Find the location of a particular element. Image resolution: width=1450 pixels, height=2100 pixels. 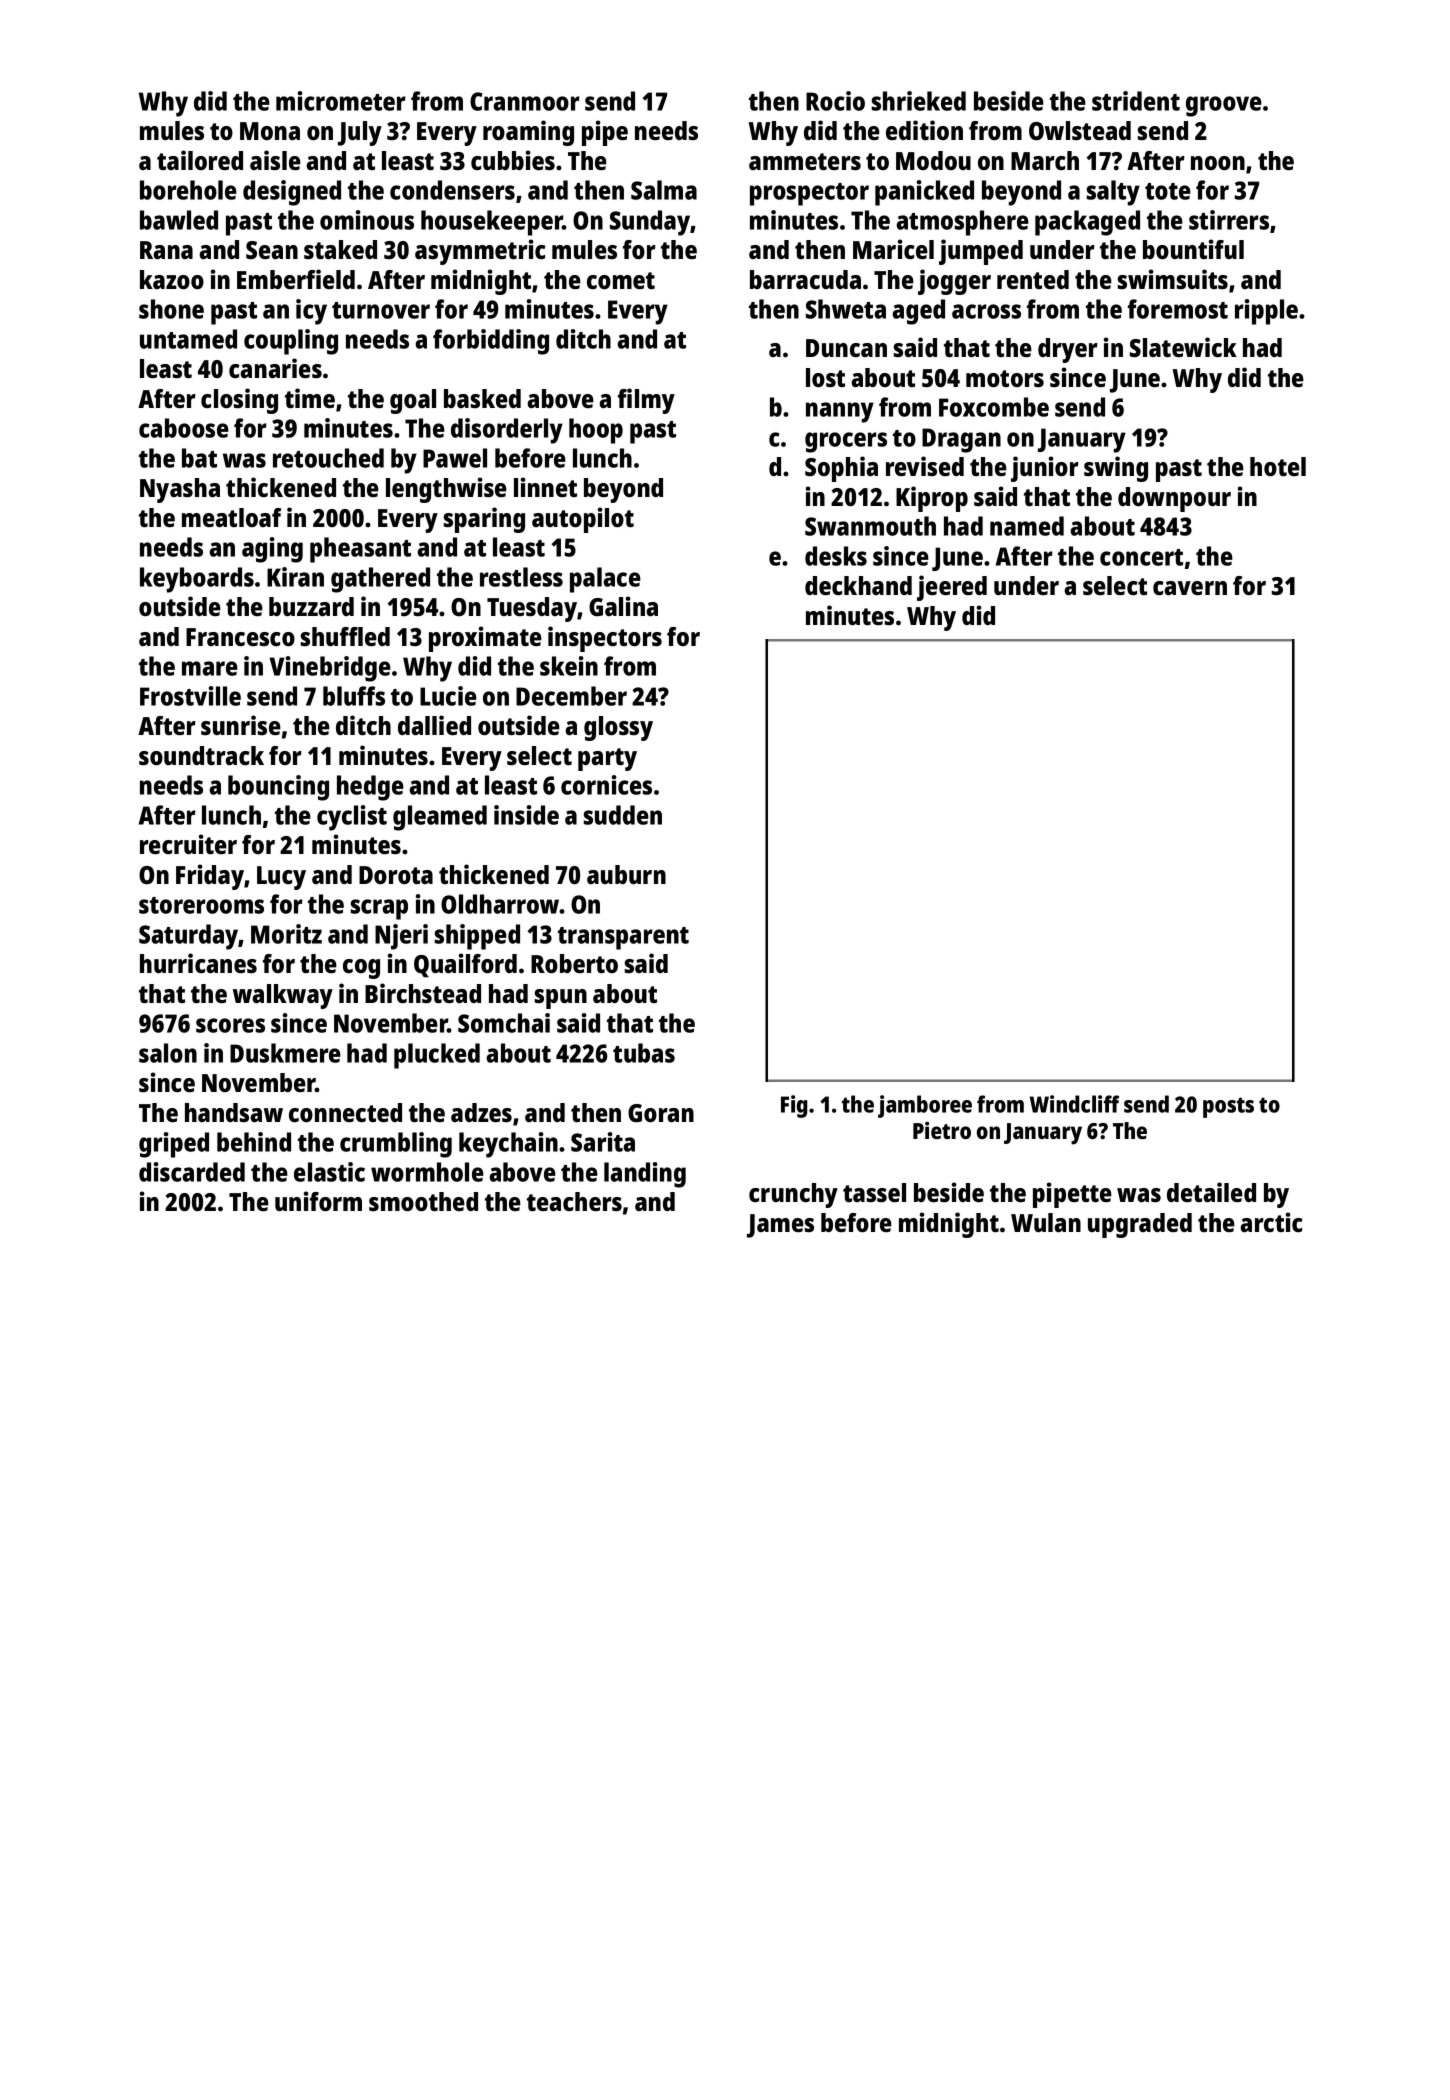

Cranmoor is located at coordinates (525, 101).
